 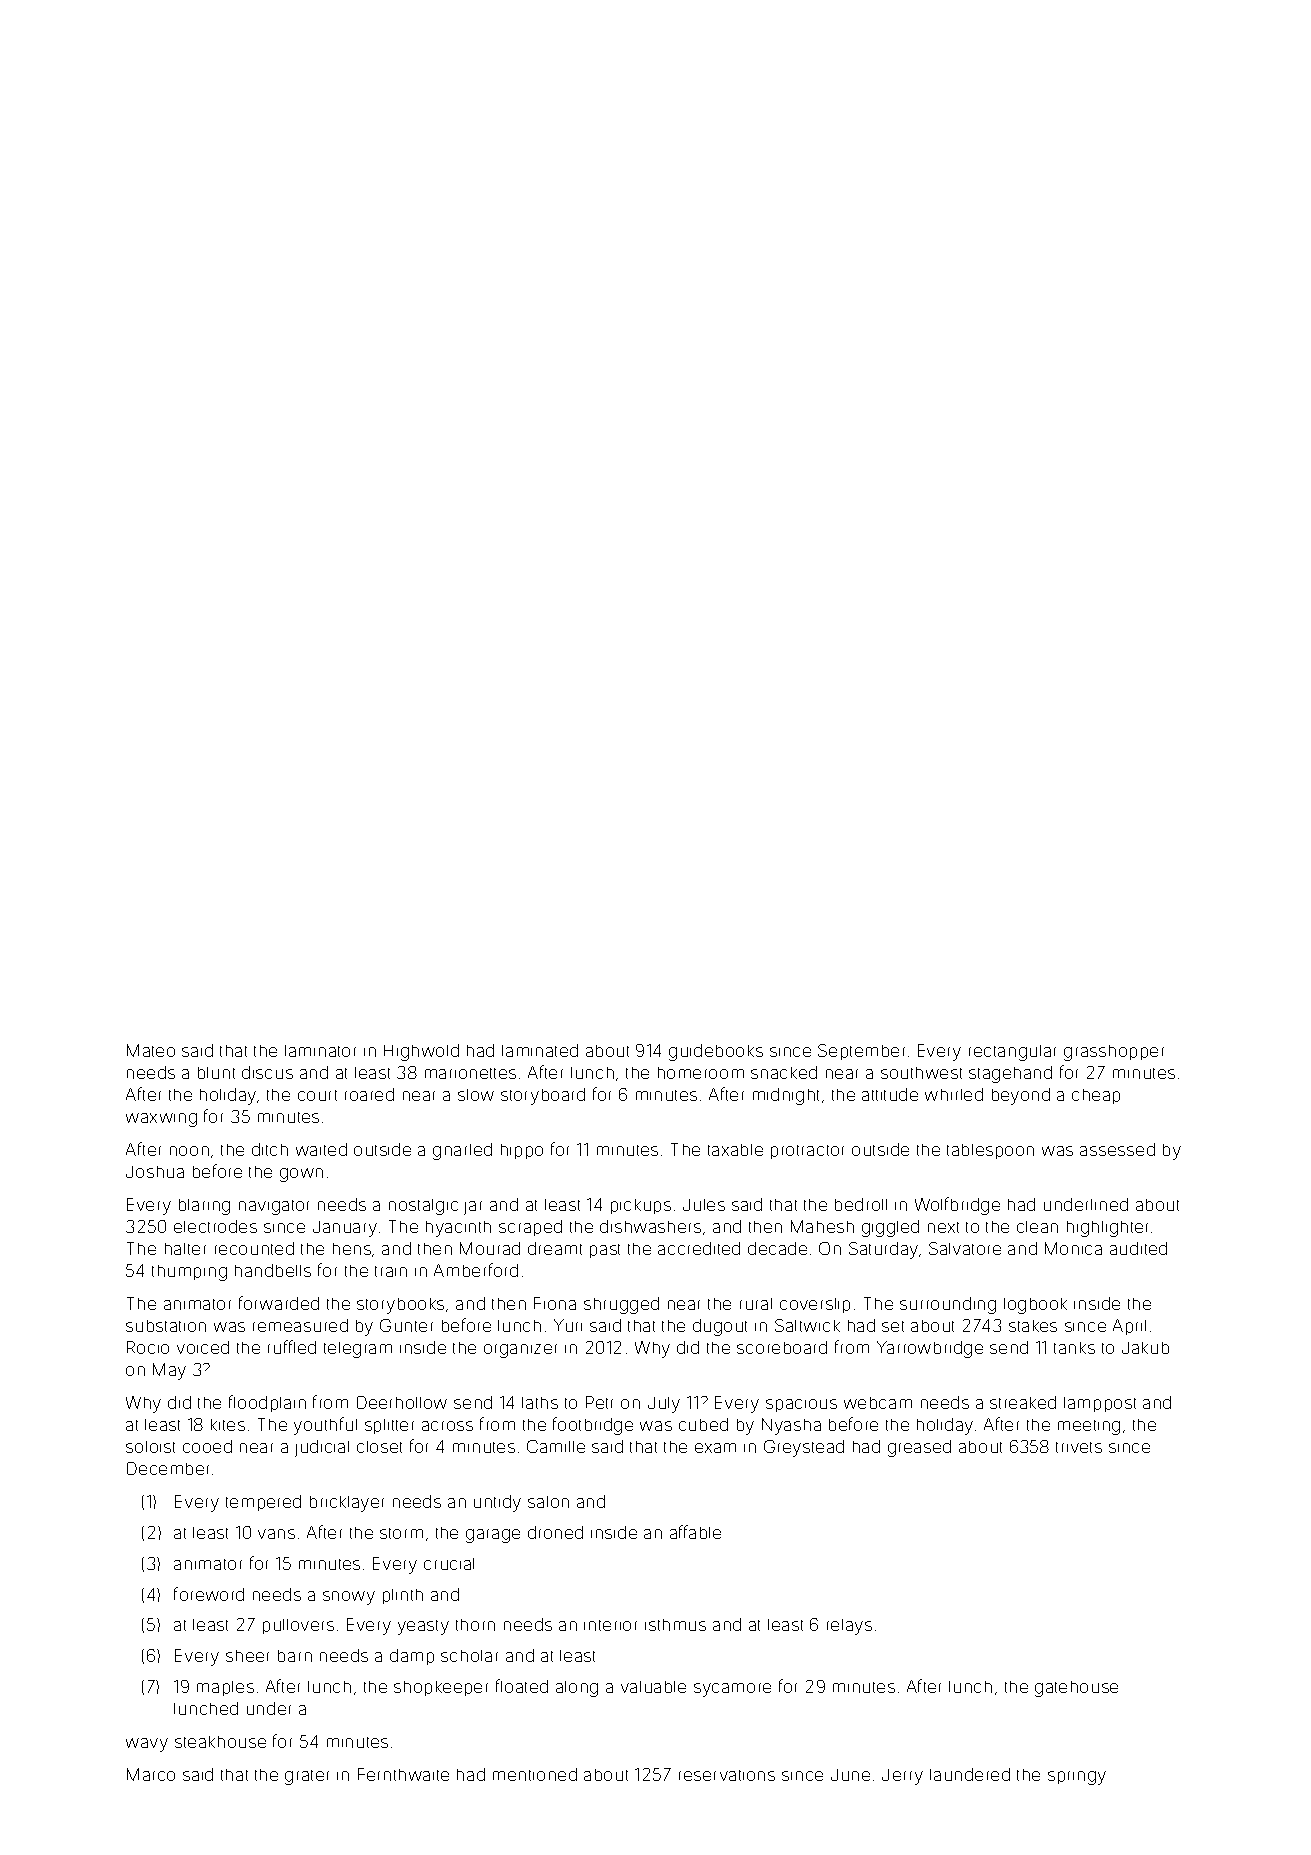 What do you see at coordinates (919, 1448) in the document?
I see `greased` at bounding box center [919, 1448].
